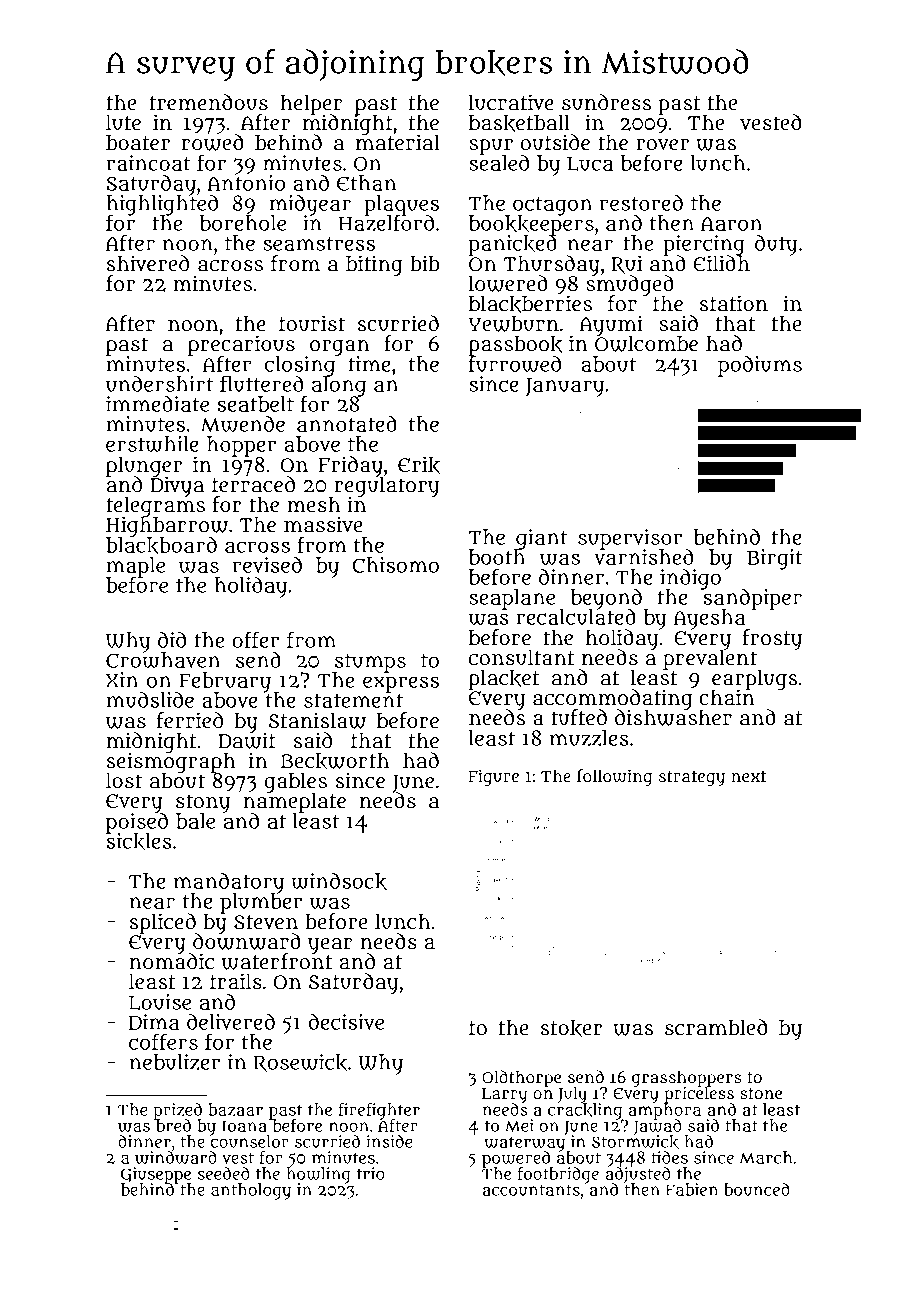 The height and width of the page is (1316, 908). Describe the element at coordinates (516, 1159) in the page. I see `powered` at that location.
